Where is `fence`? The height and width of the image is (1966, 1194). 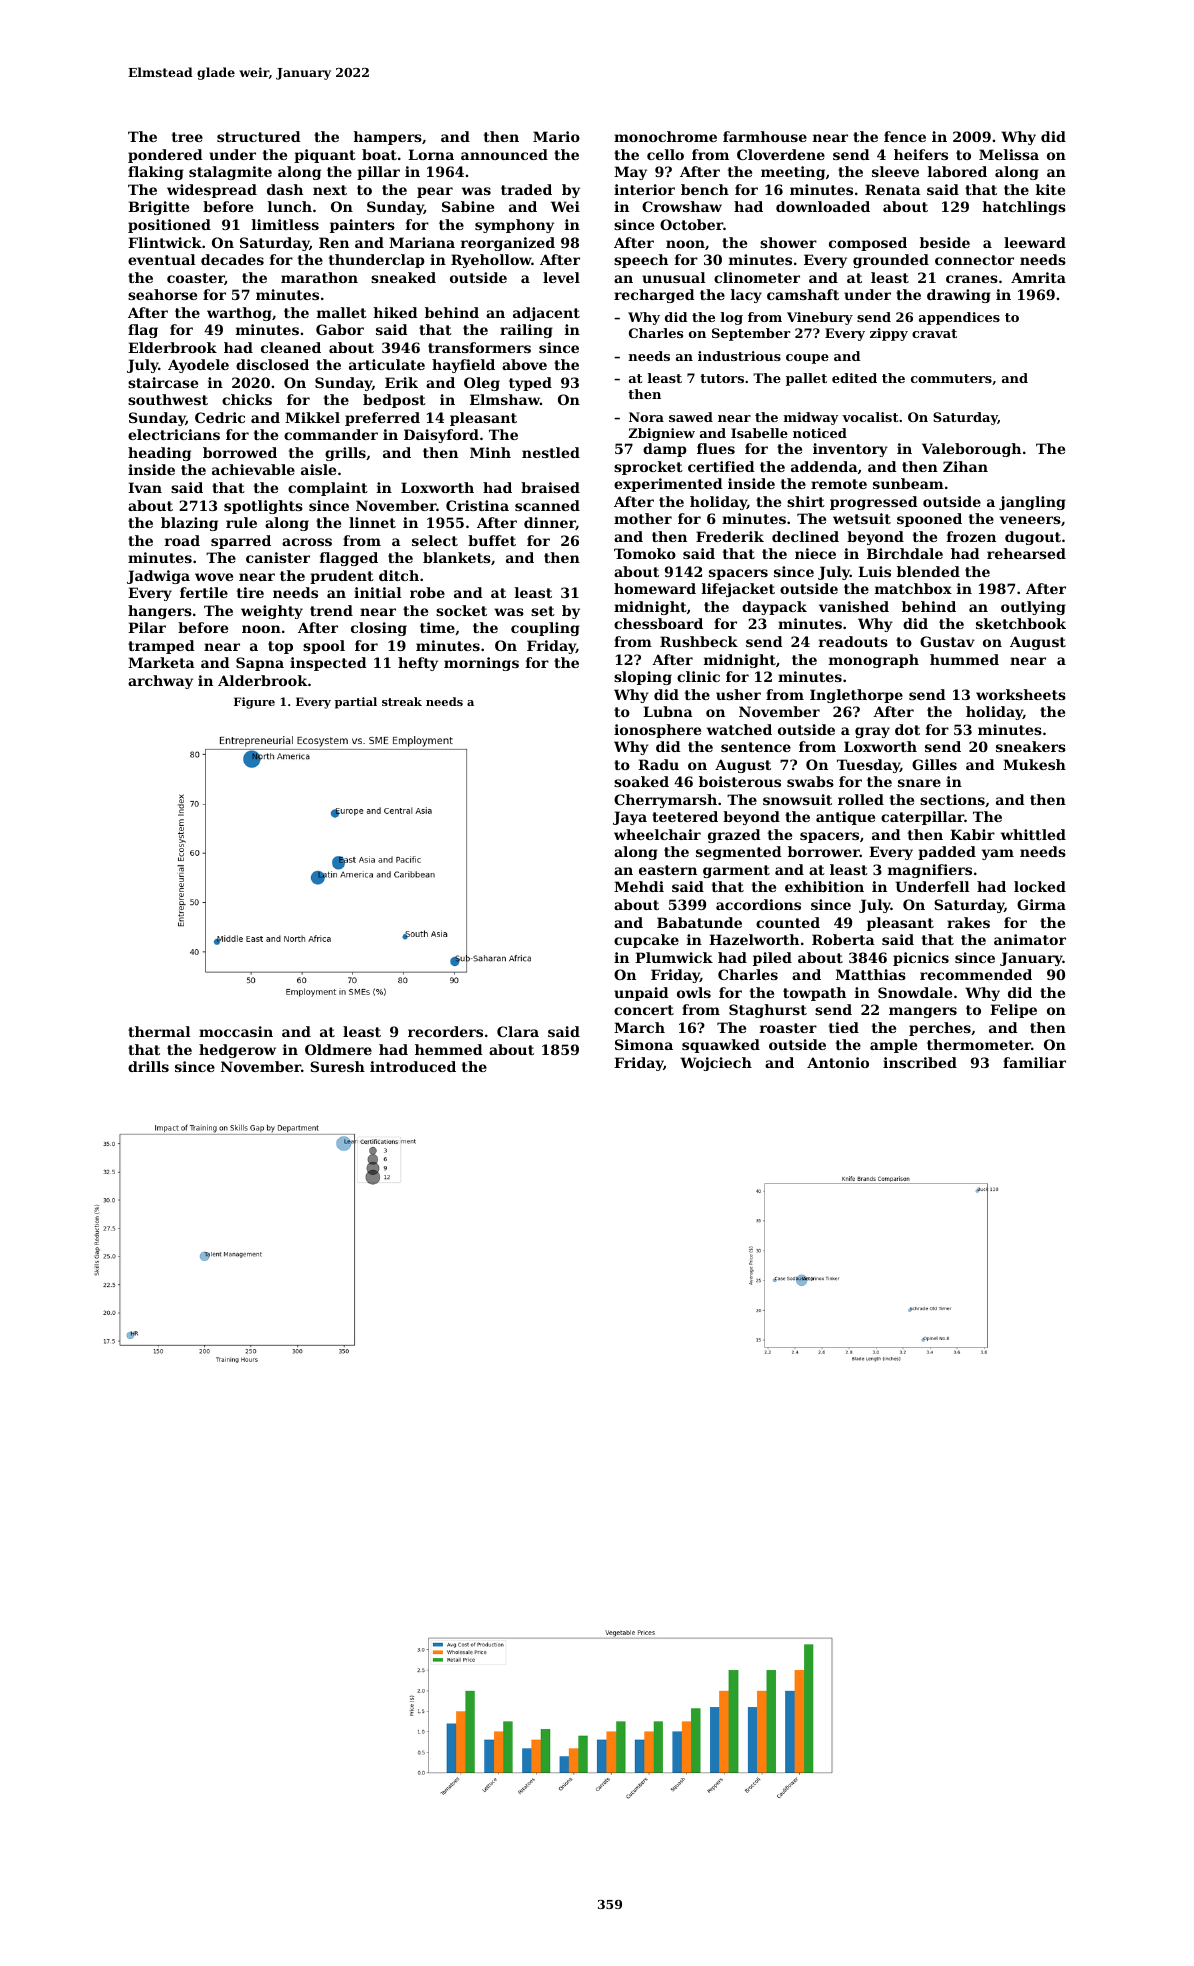 fence is located at coordinates (905, 136).
